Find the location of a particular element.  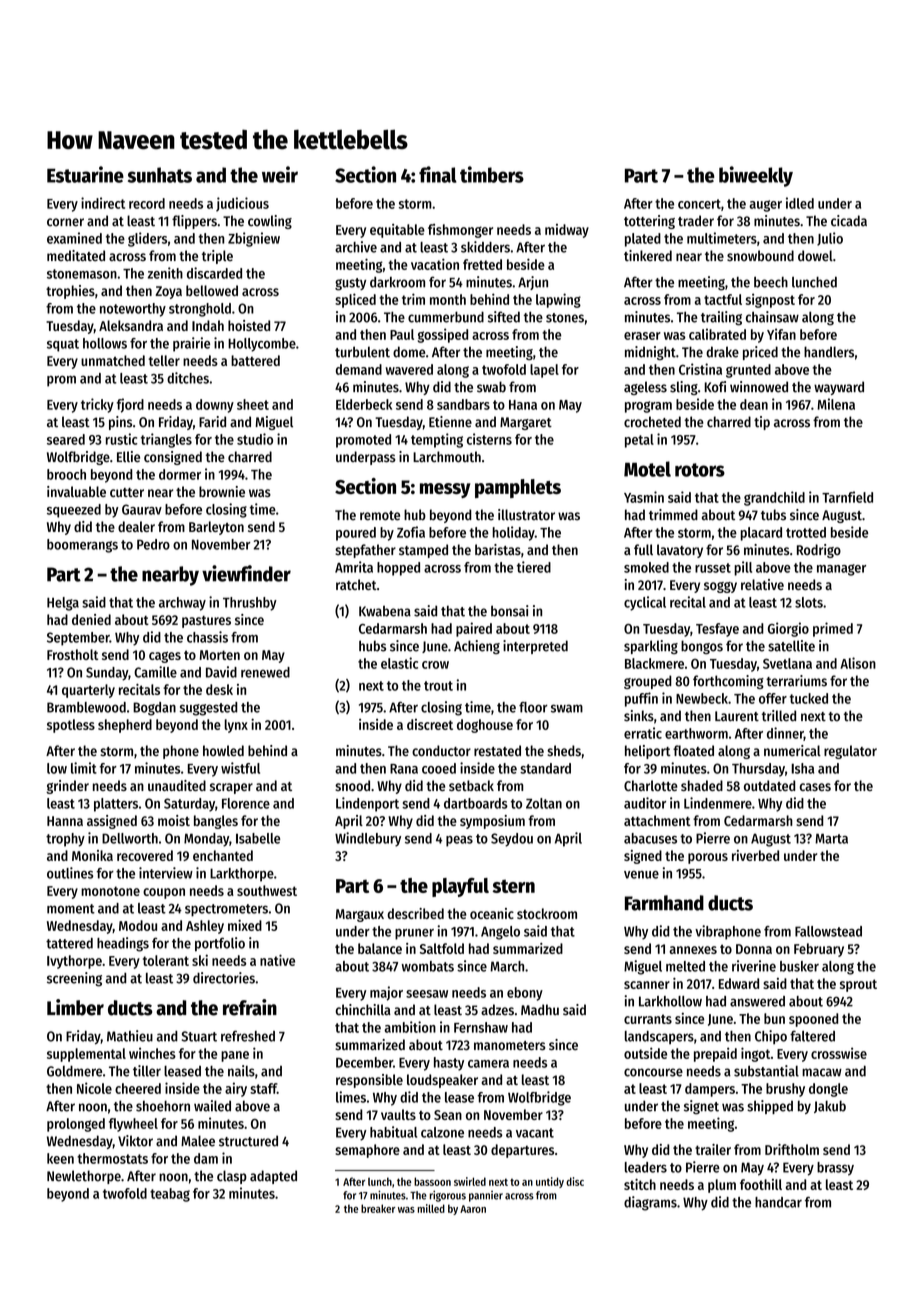

swab is located at coordinates (491, 387).
